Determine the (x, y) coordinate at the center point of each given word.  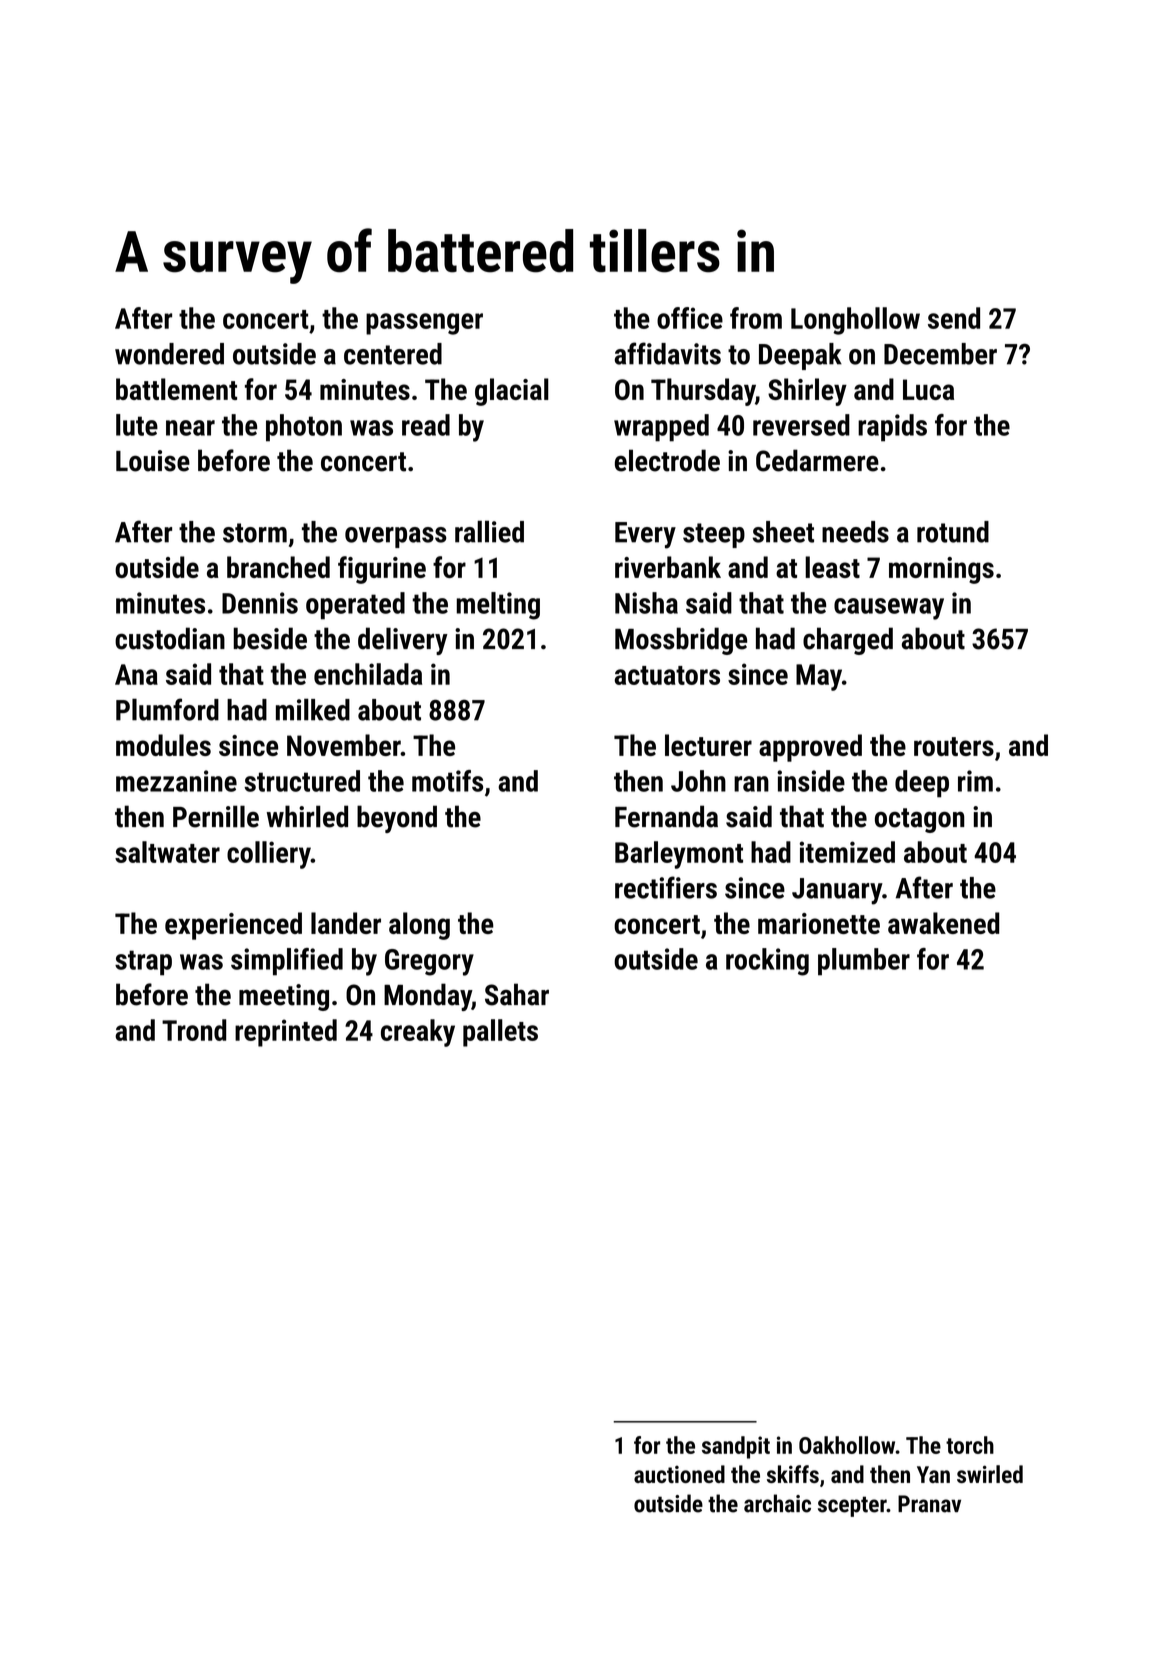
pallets (500, 1033)
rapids (892, 428)
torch (970, 1445)
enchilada (368, 674)
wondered (169, 354)
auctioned (679, 1474)
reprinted (286, 1033)
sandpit (736, 1447)
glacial (512, 392)
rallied (489, 531)
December (940, 354)
